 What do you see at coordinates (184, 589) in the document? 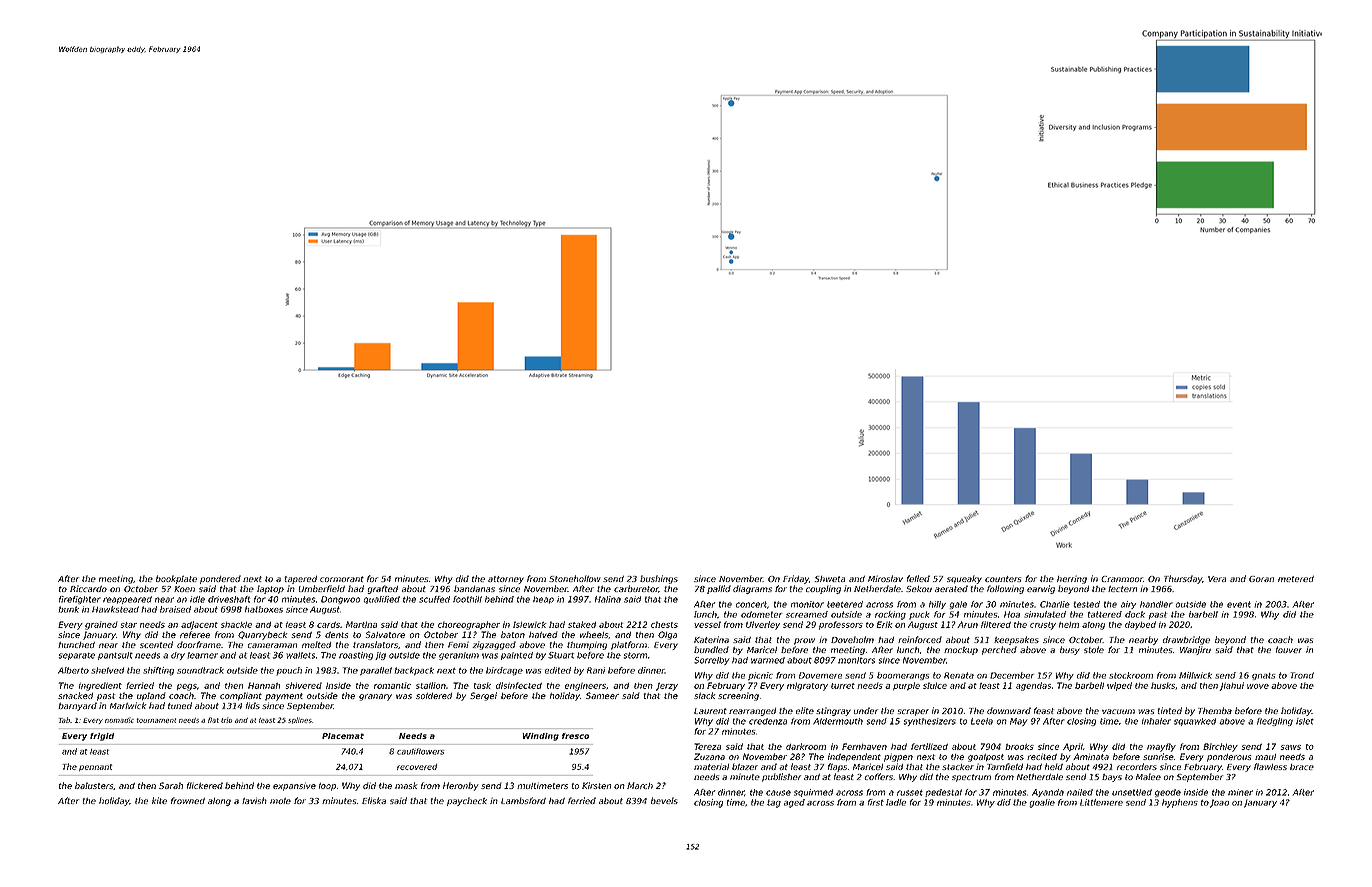
I see `Koen` at bounding box center [184, 589].
